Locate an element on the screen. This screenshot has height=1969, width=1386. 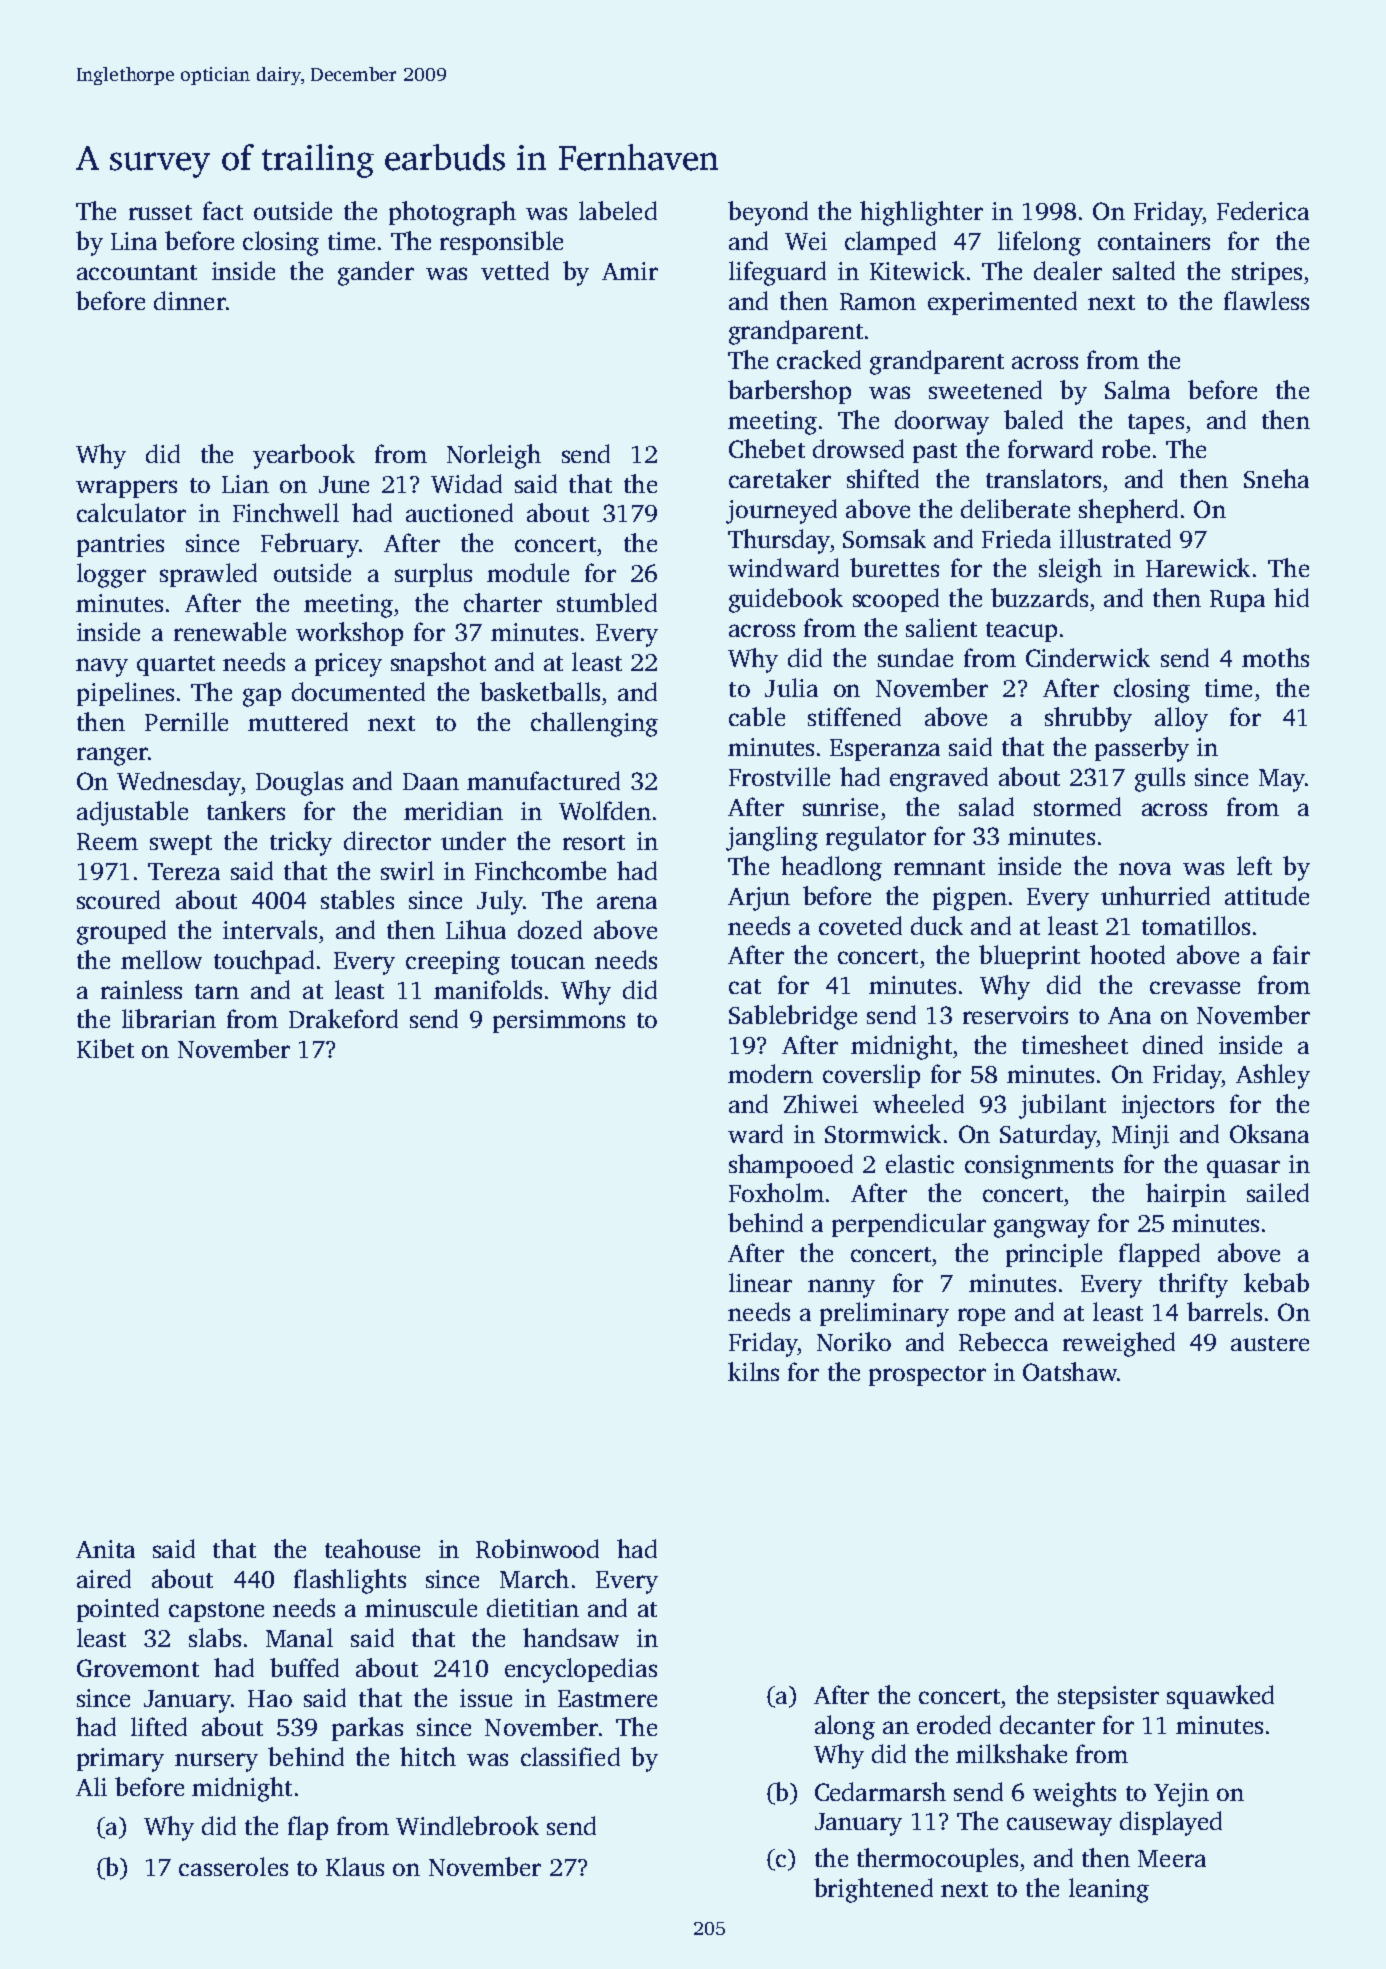
aired is located at coordinates (104, 1578).
